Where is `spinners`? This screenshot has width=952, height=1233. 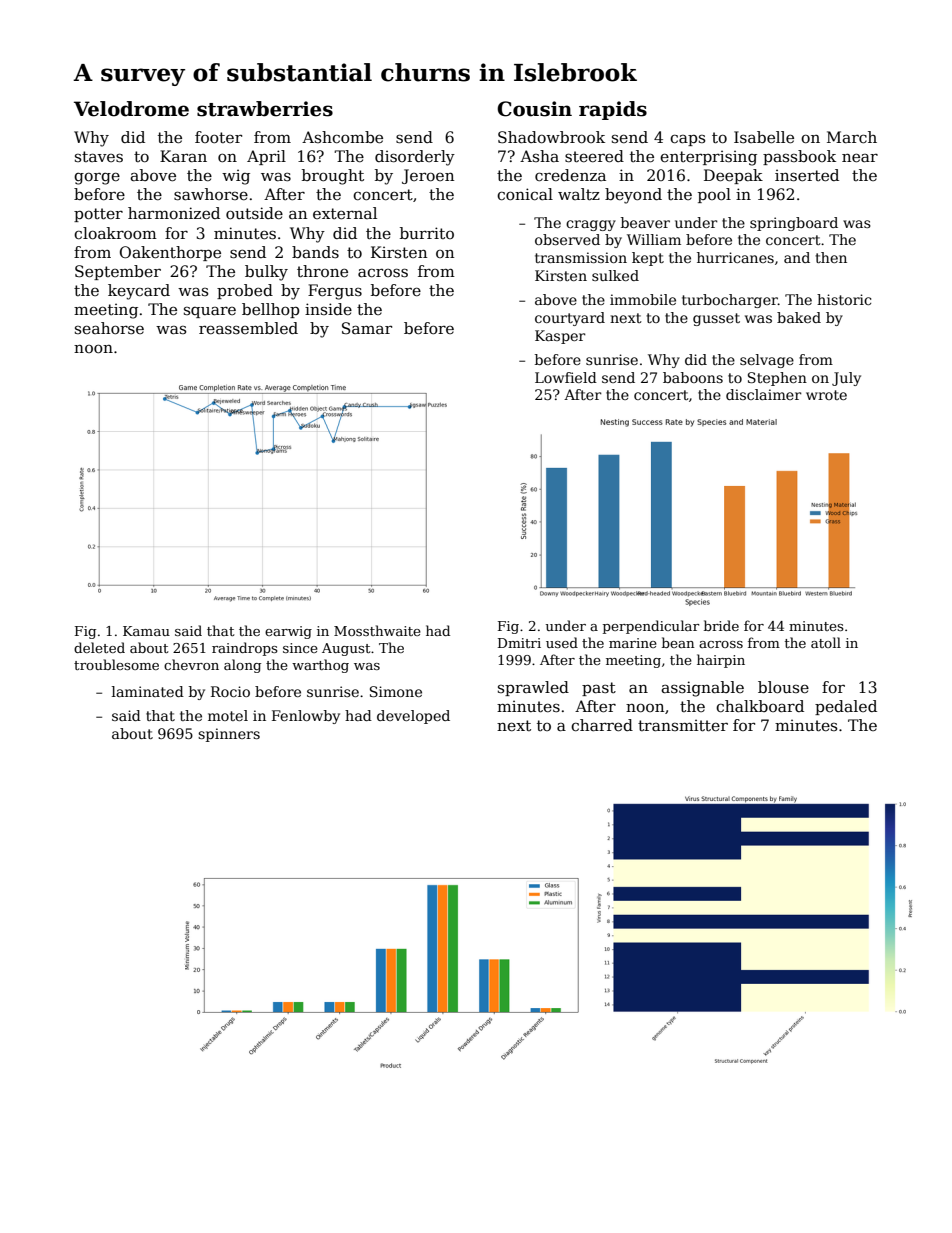
spinners is located at coordinates (229, 735).
